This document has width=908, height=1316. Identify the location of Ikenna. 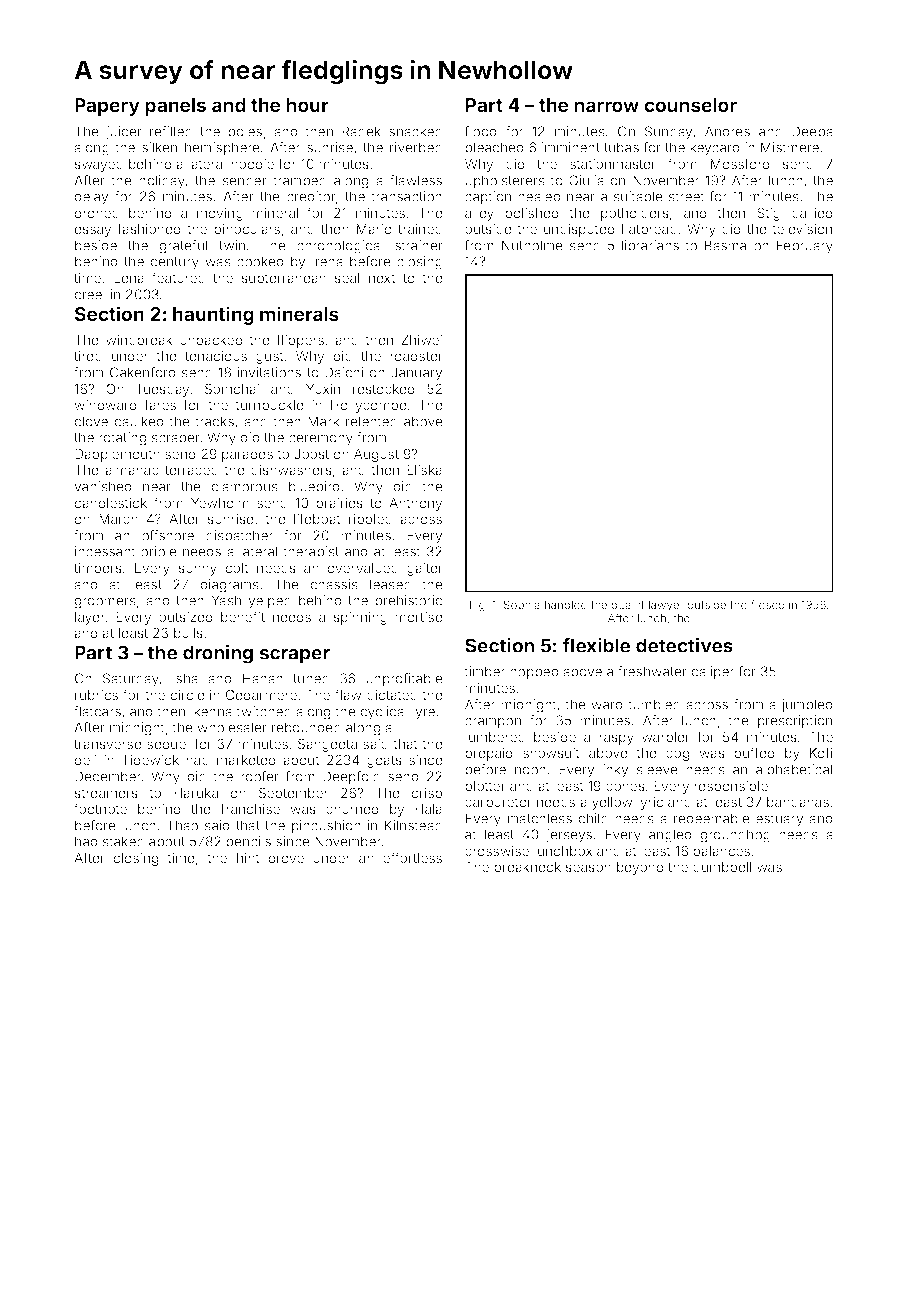
(211, 711).
